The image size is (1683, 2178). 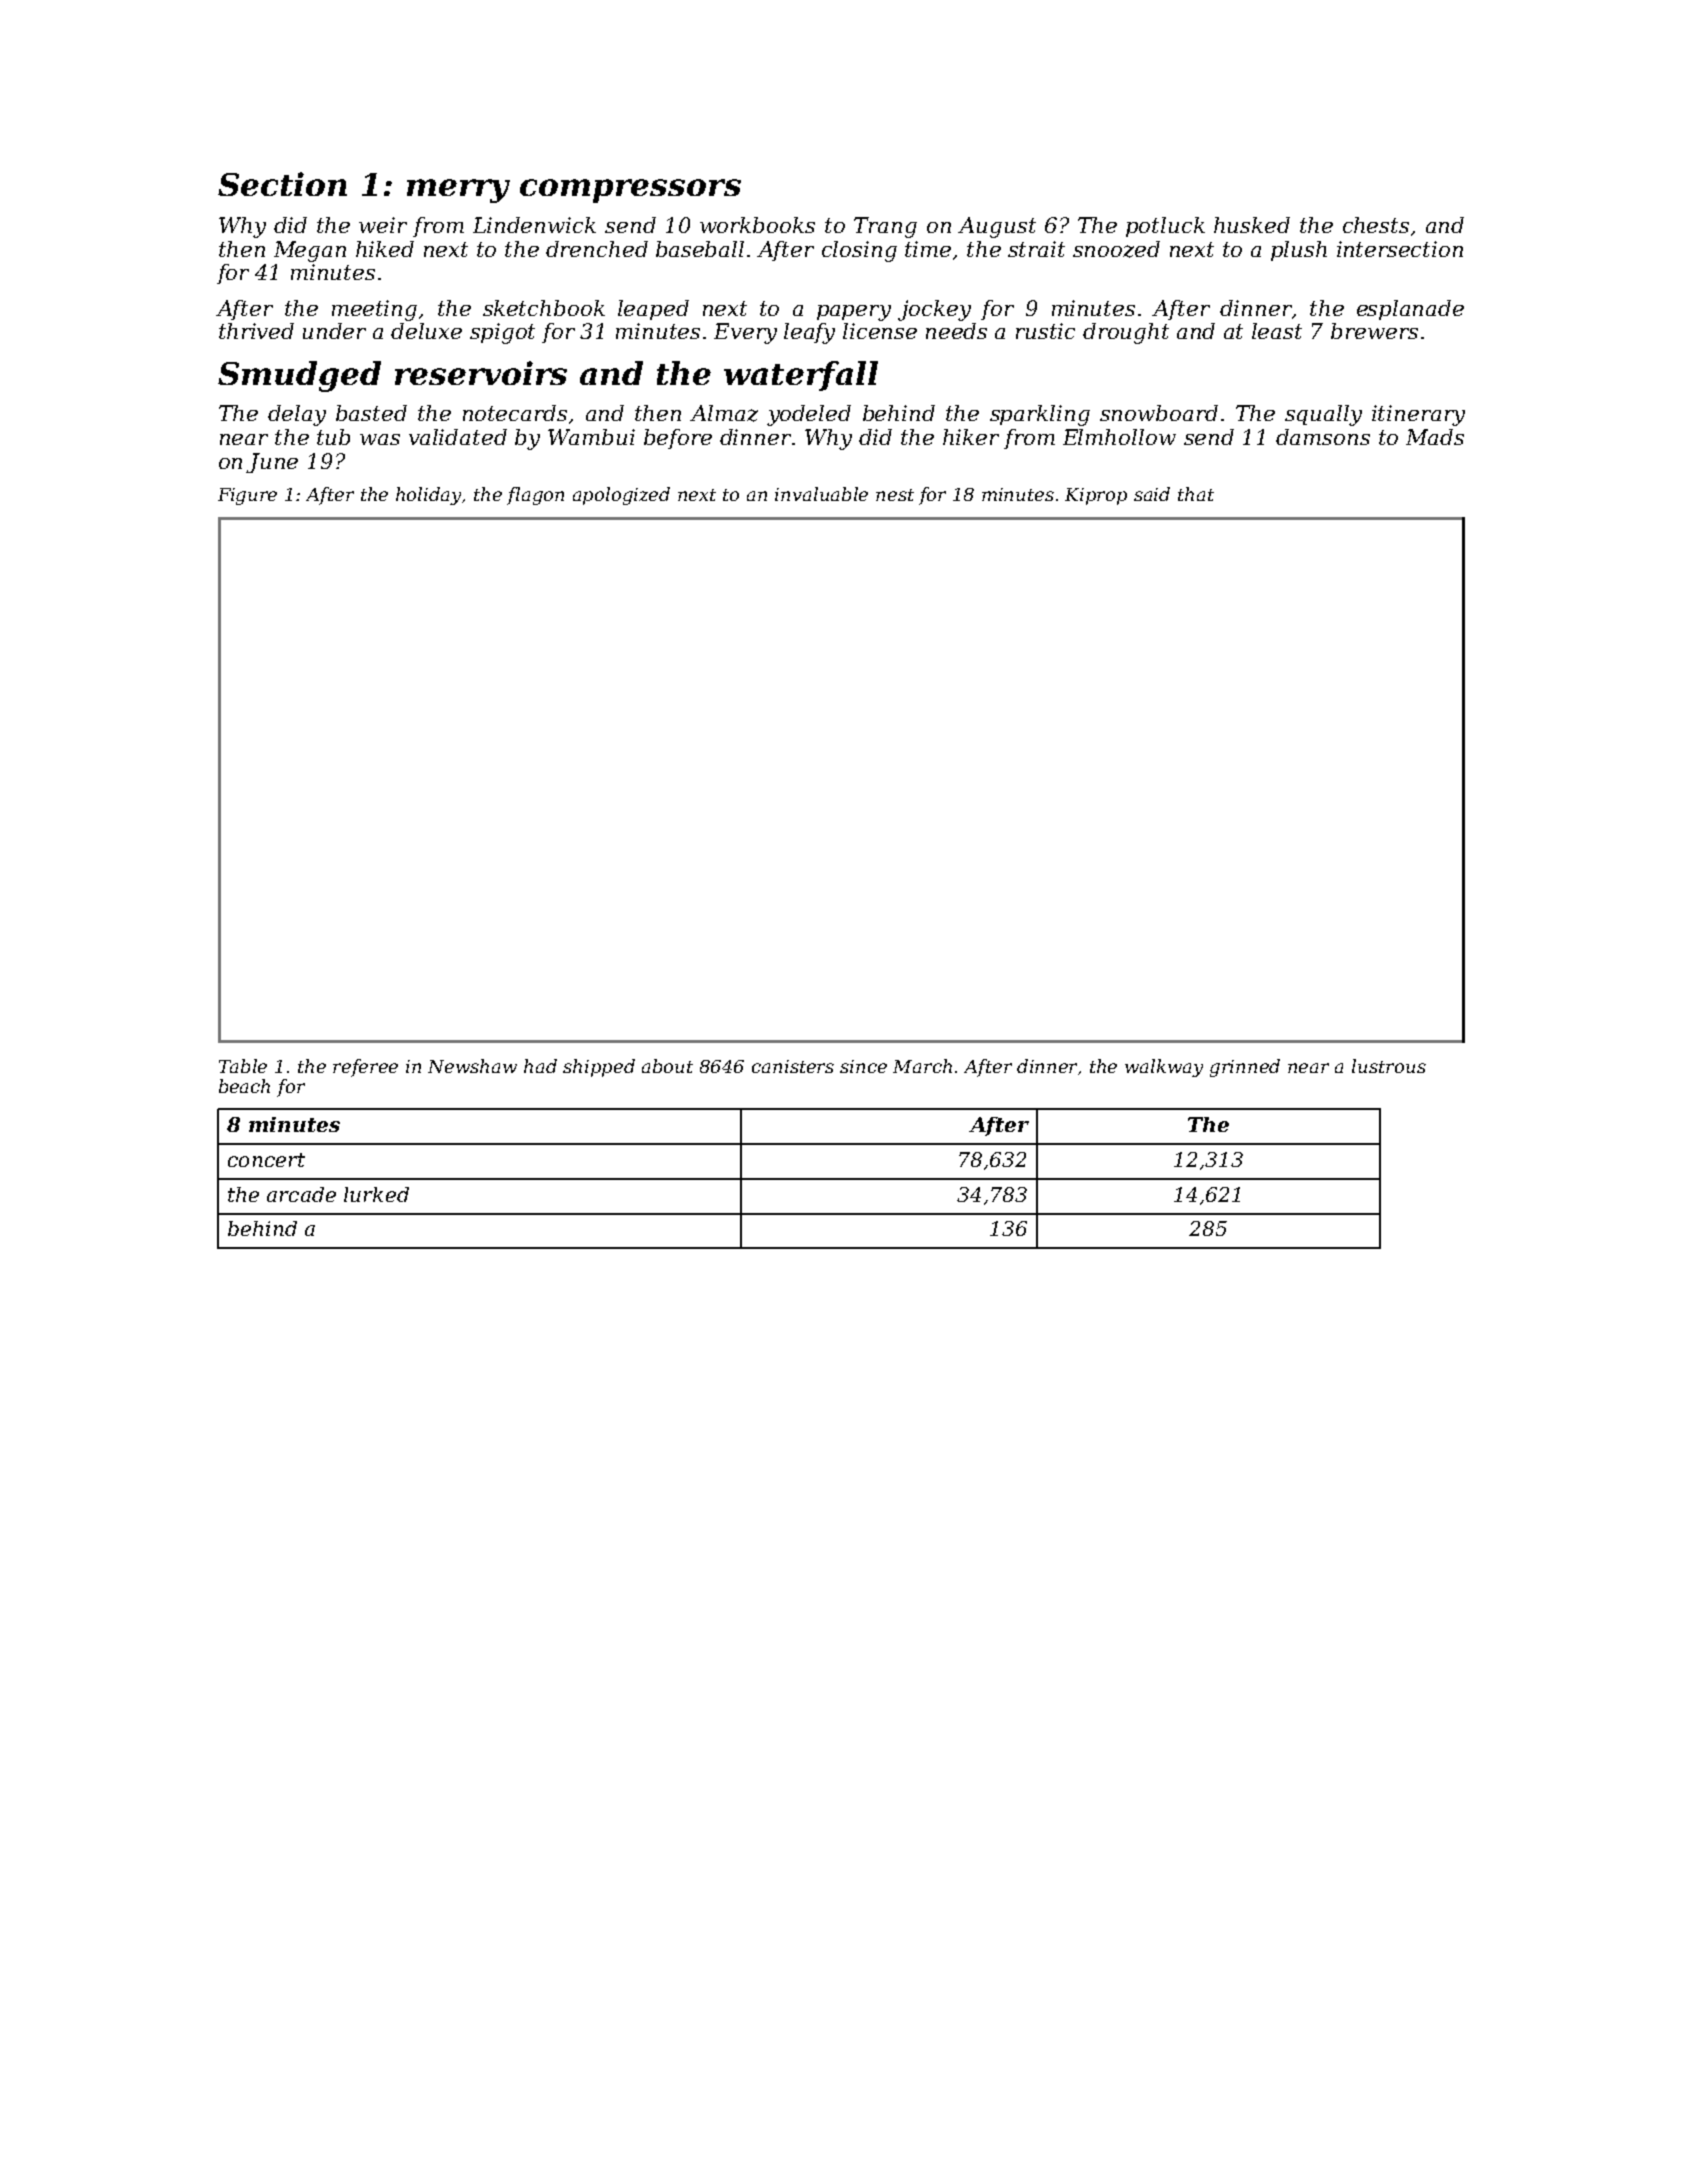 I want to click on chests, so click(x=1376, y=225).
